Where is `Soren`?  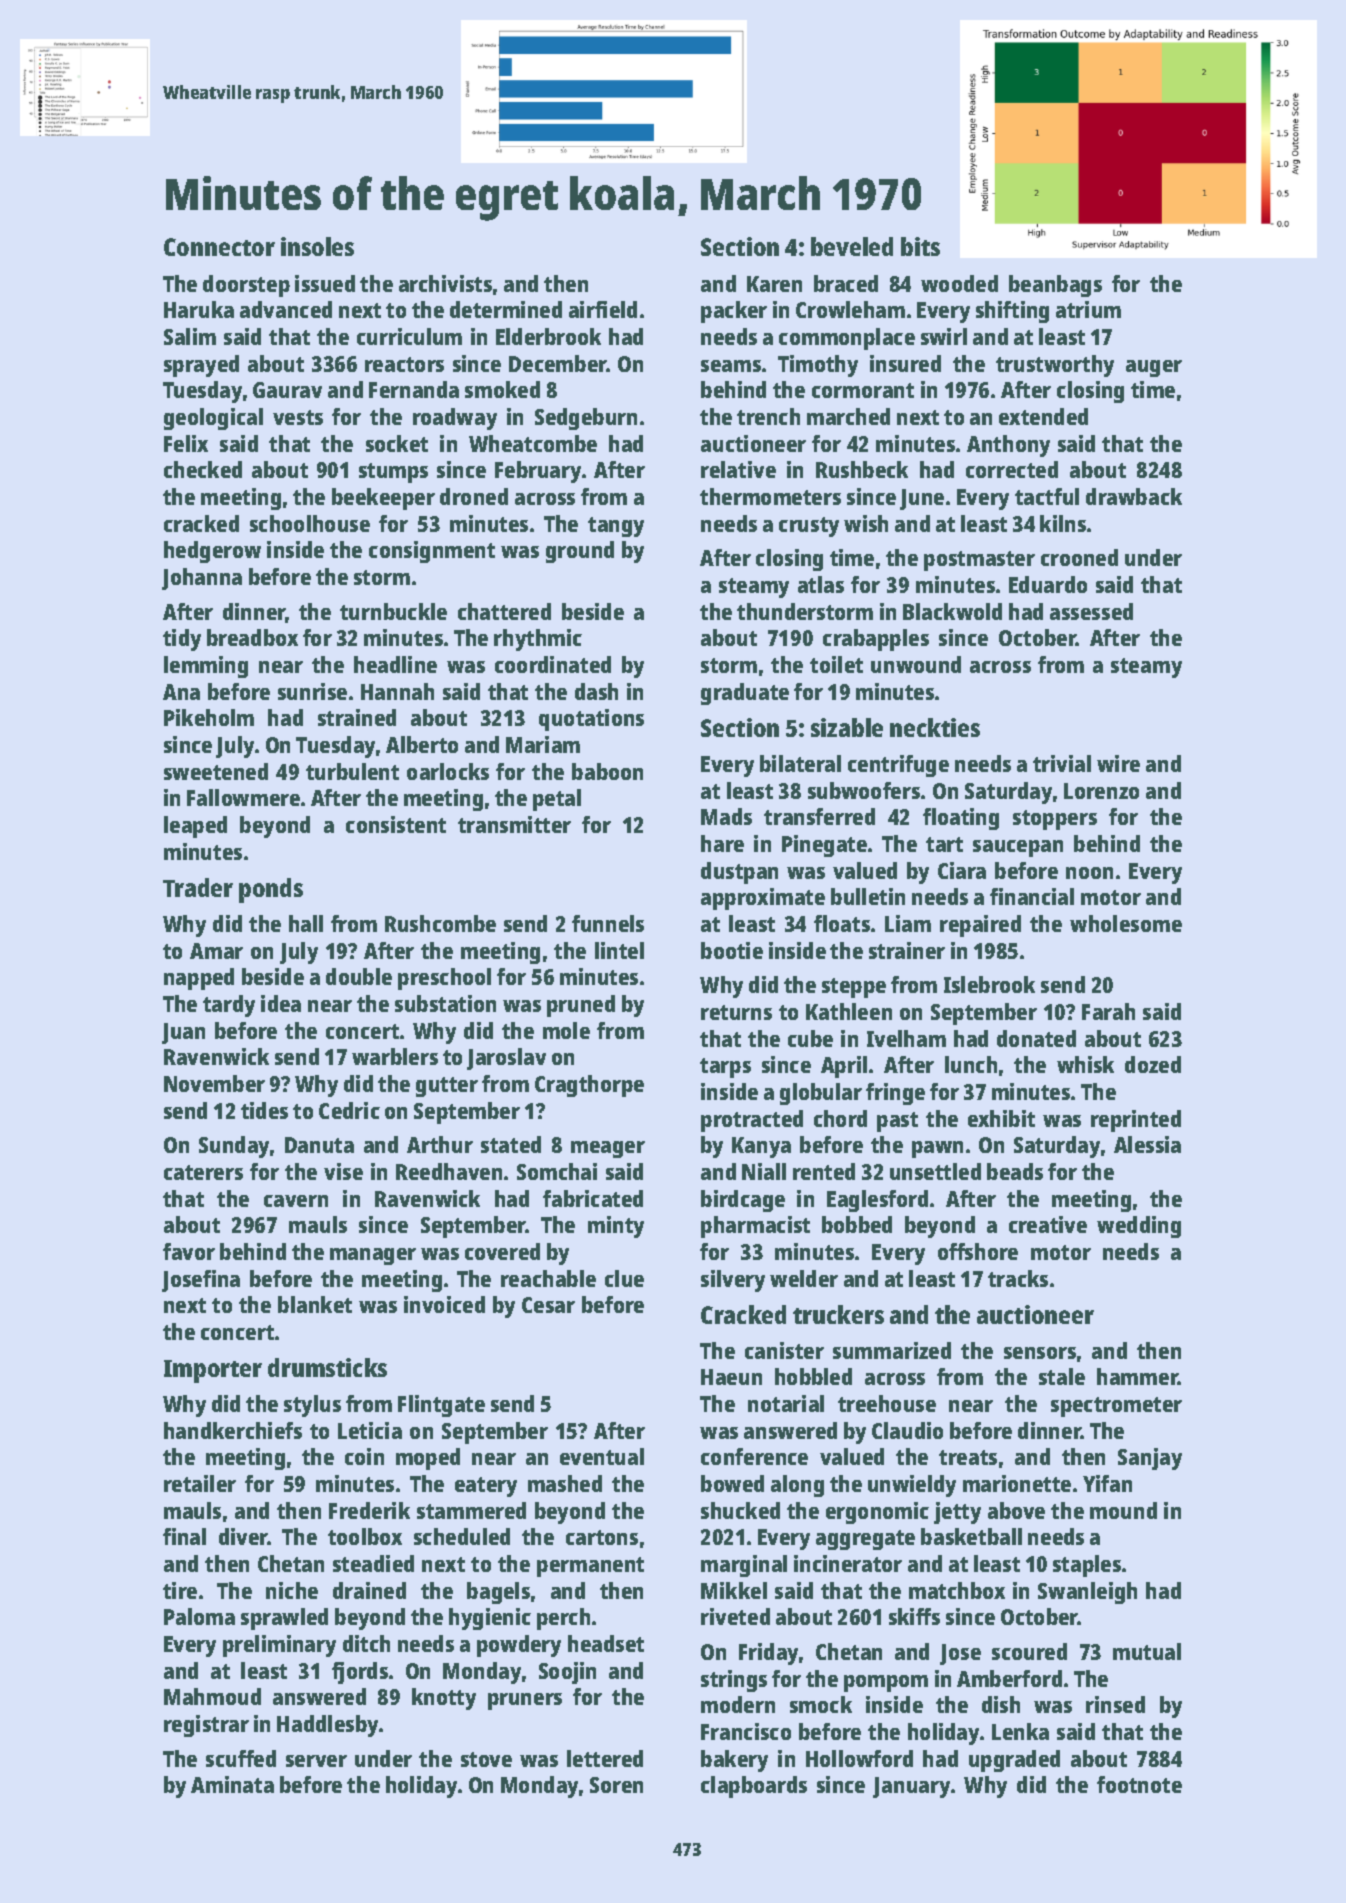
Soren is located at coordinates (616, 1785).
